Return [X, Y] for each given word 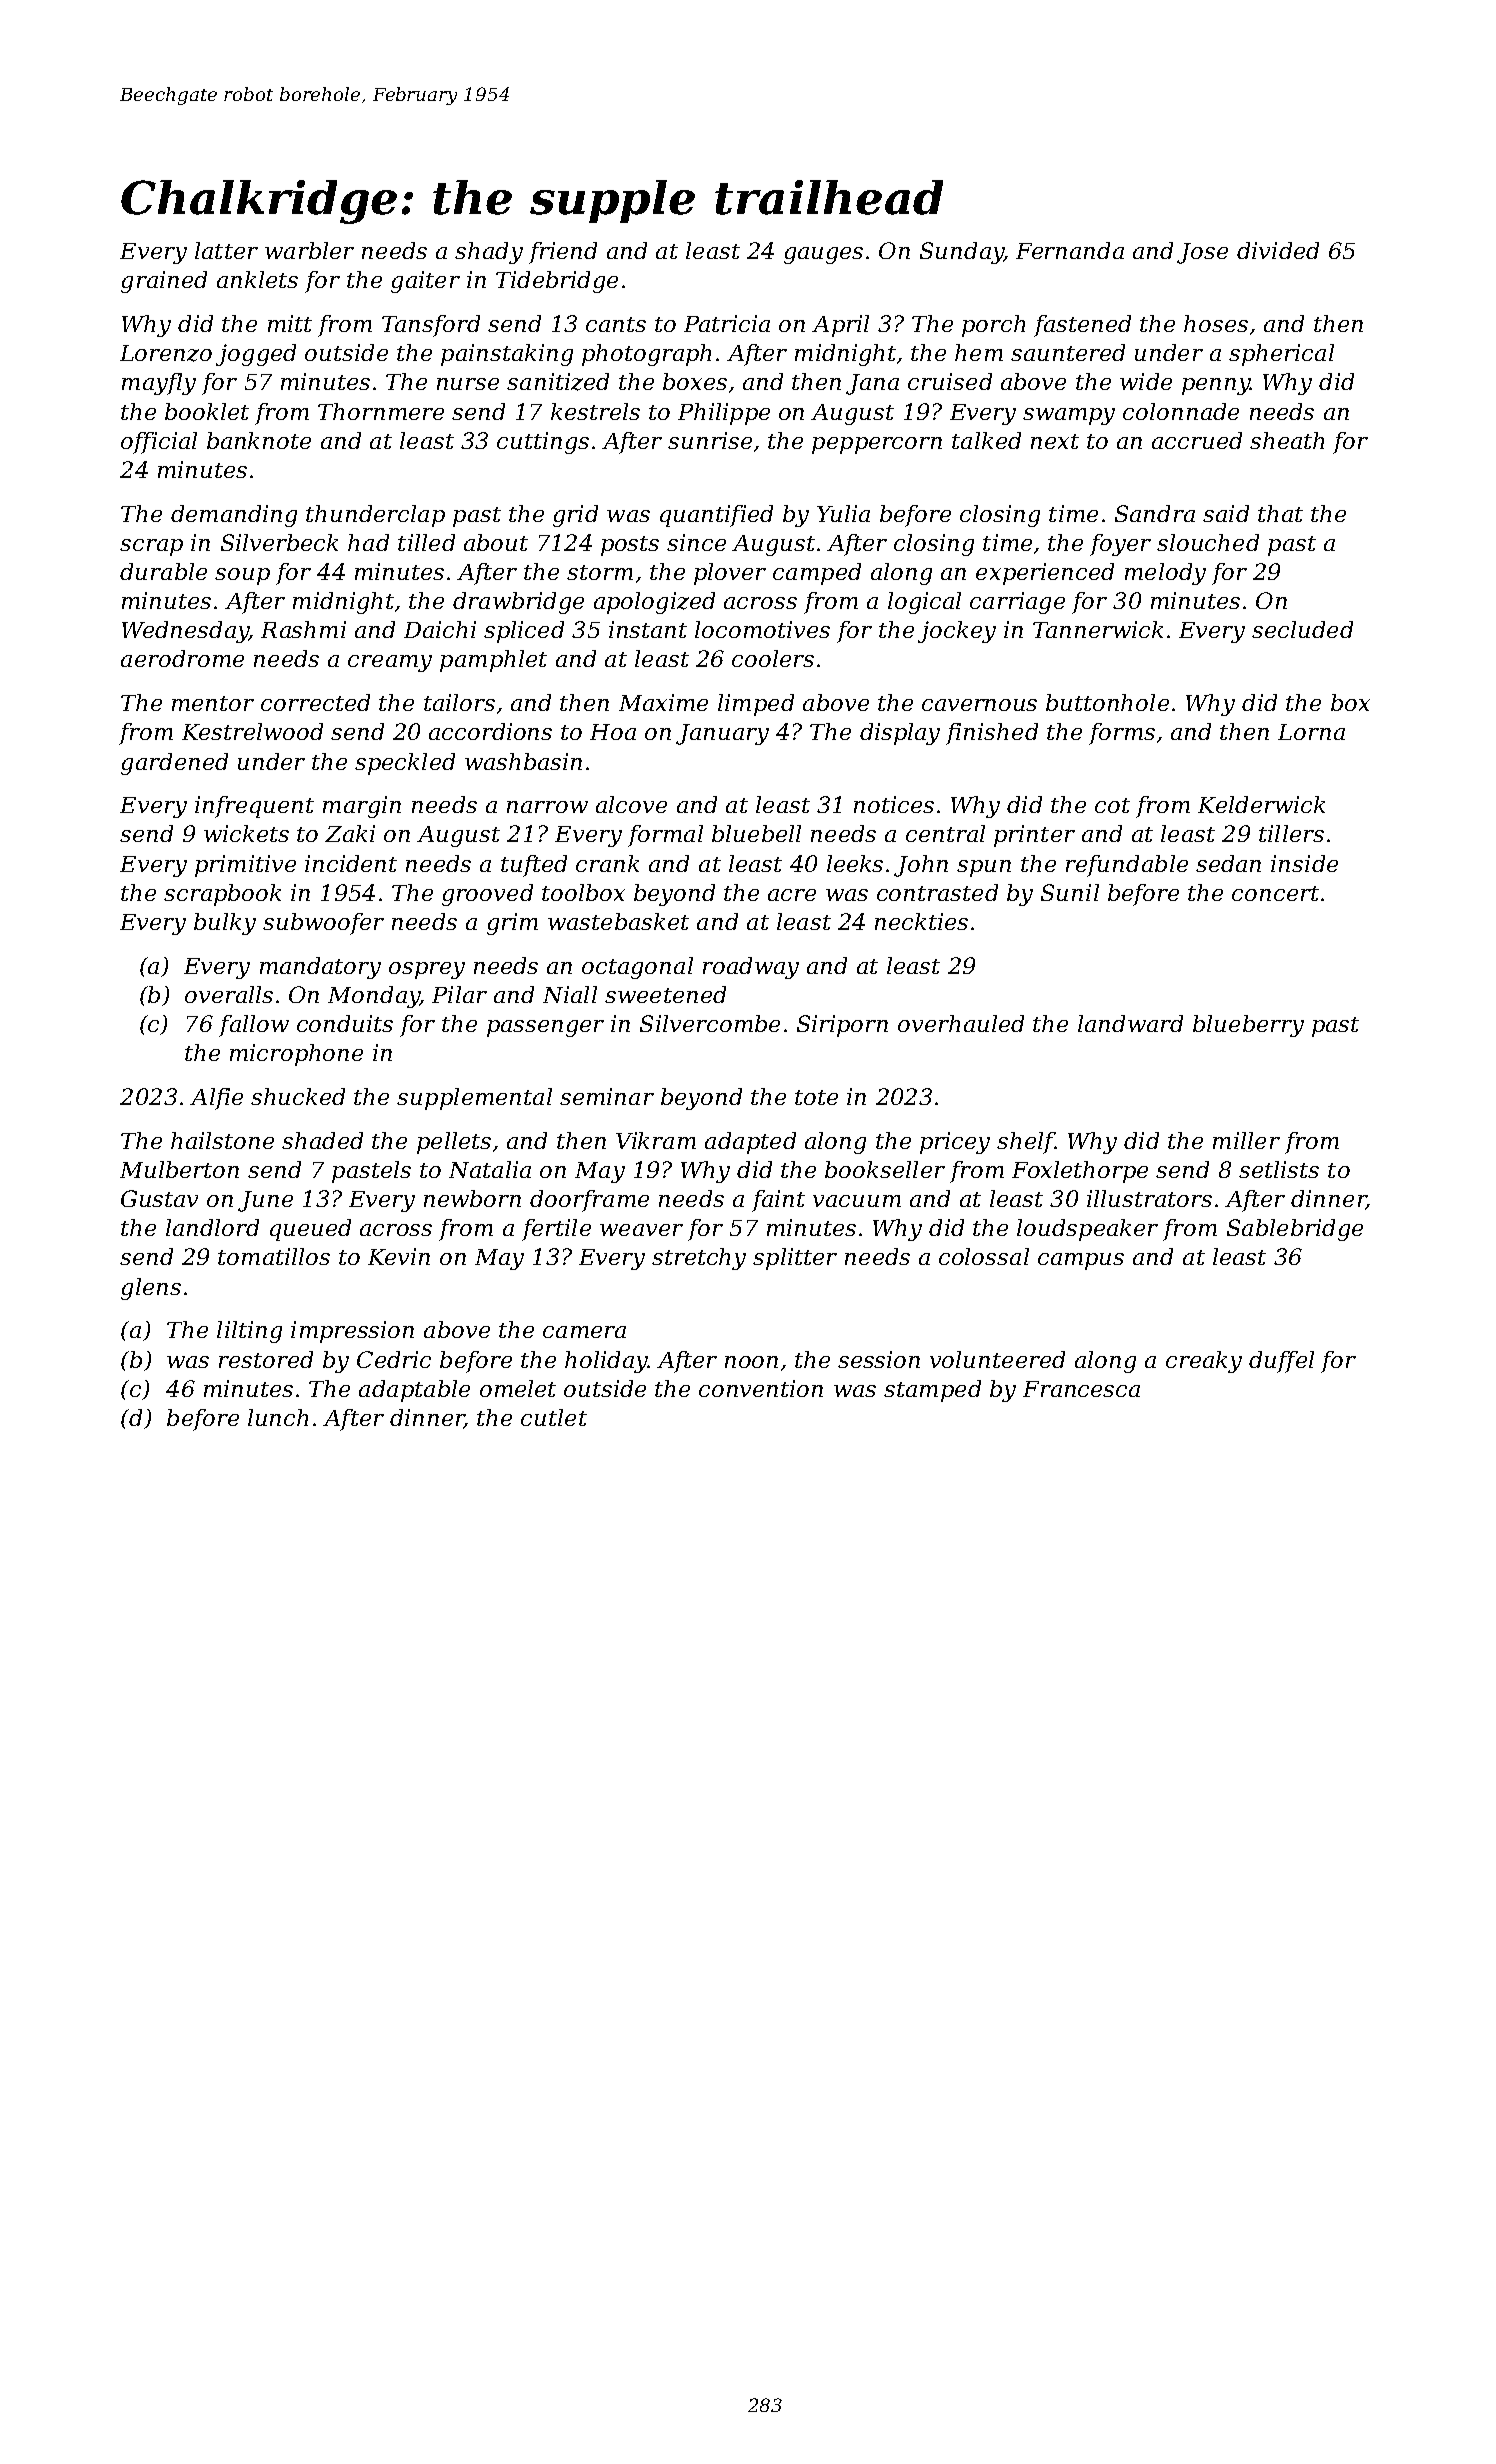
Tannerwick [1098, 629]
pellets [454, 1143]
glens [151, 1289]
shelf [1026, 1143]
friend [563, 253]
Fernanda [1070, 250]
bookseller [885, 1169]
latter [226, 250]
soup [242, 576]
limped [756, 705]
